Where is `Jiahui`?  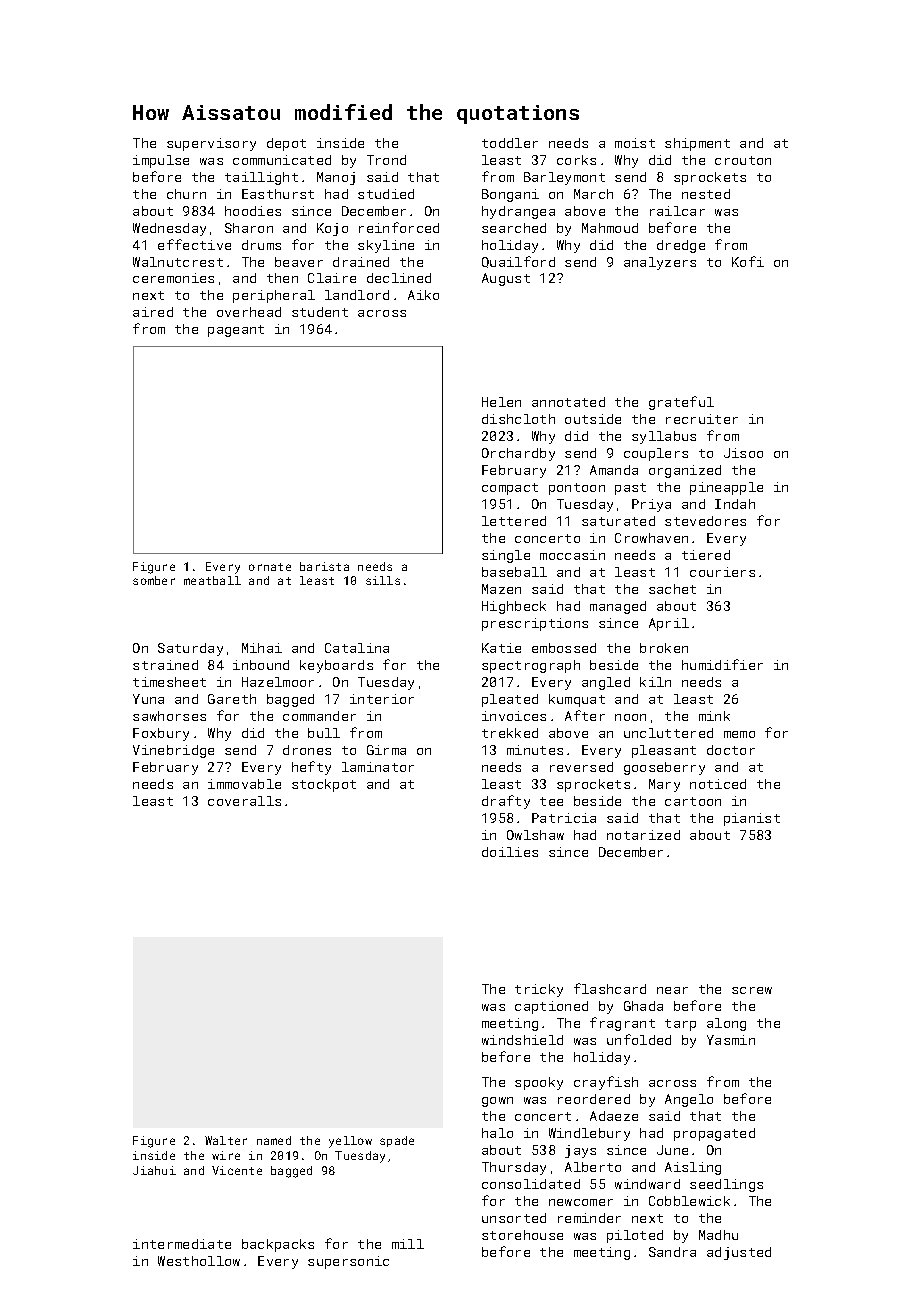 Jiahui is located at coordinates (154, 1170).
